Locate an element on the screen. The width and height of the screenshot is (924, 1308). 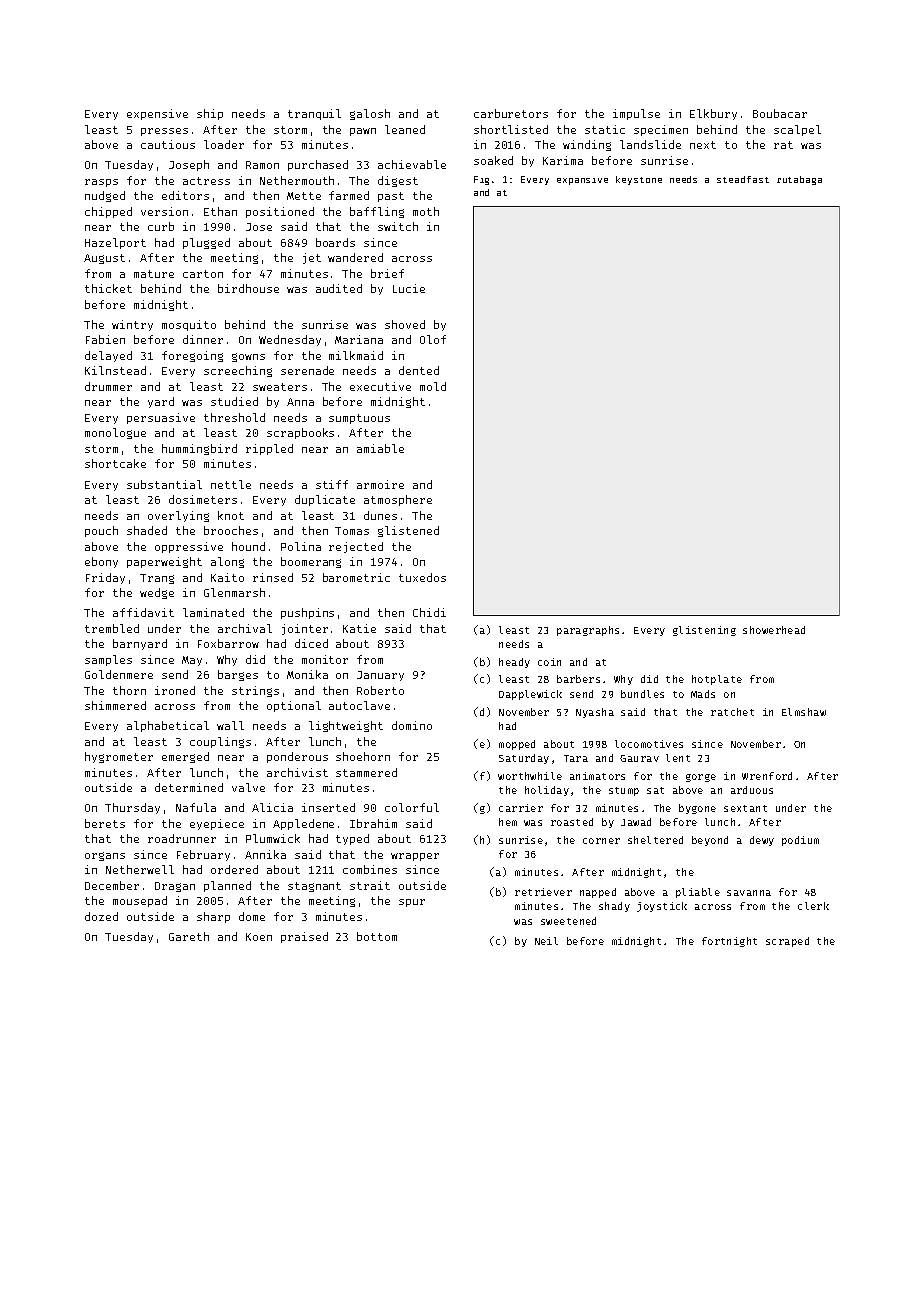
ship is located at coordinates (210, 114).
